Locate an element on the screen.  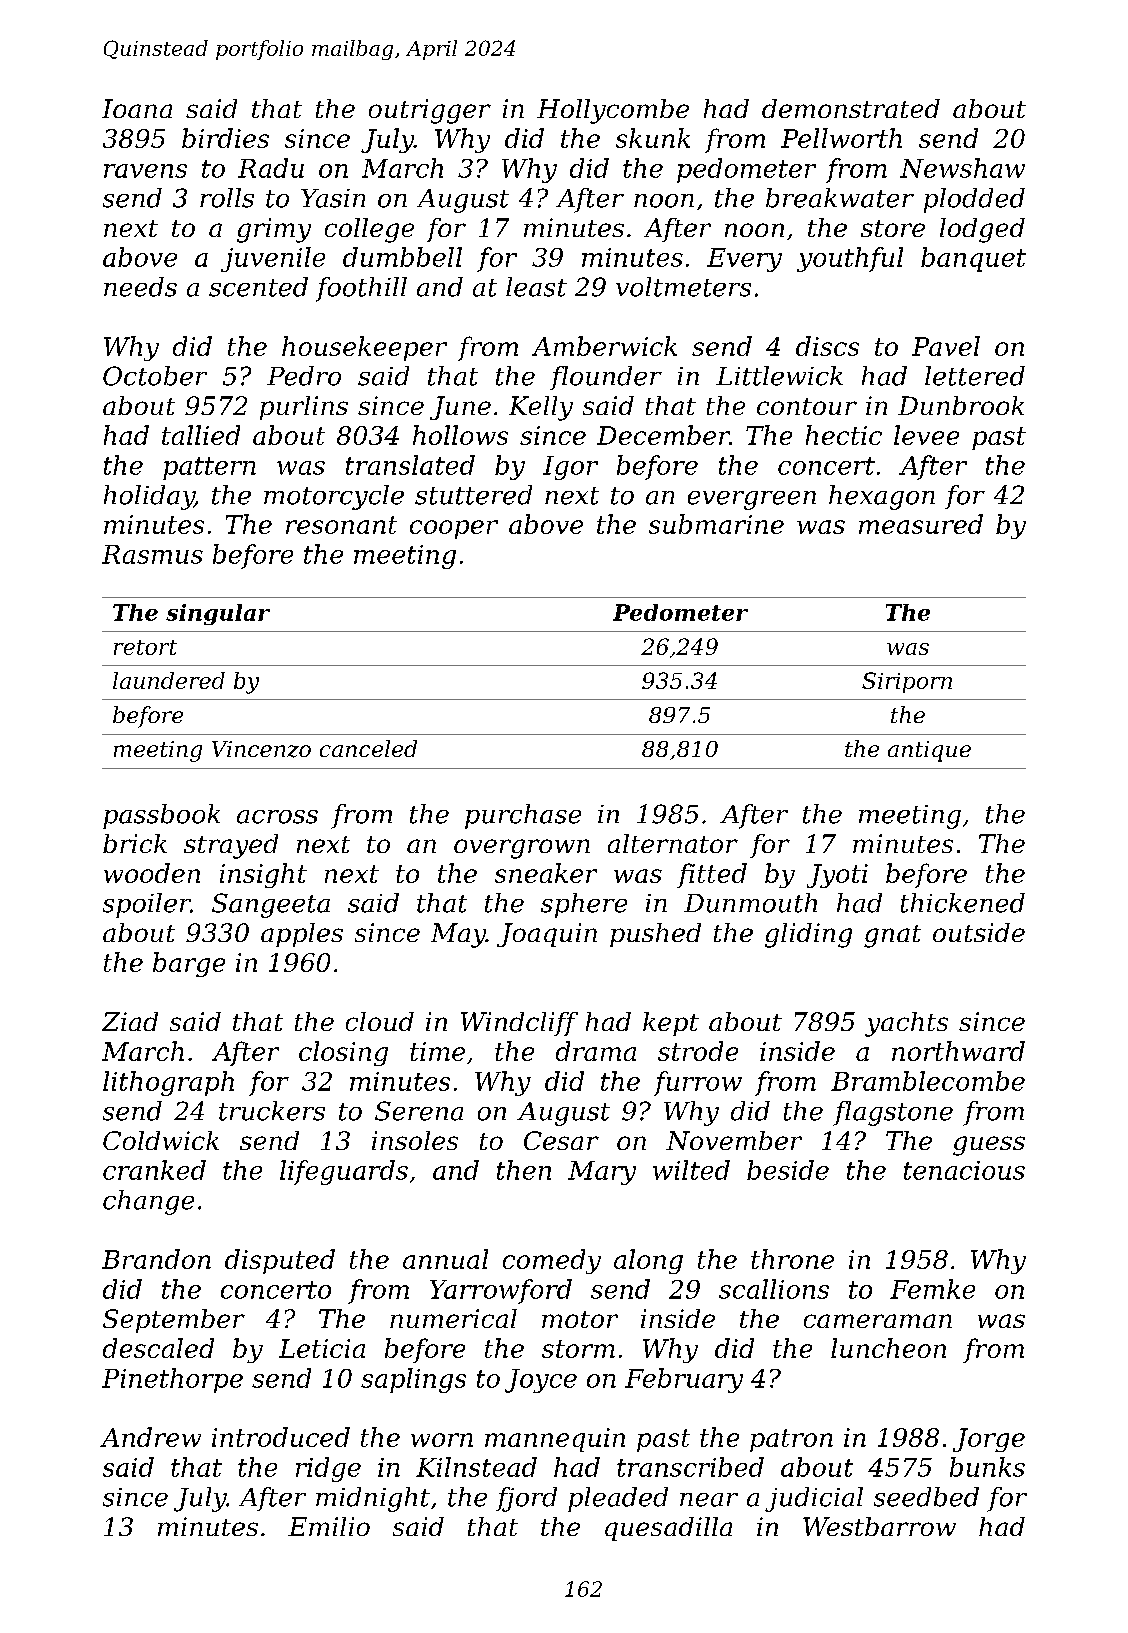
Emilio is located at coordinates (329, 1526).
